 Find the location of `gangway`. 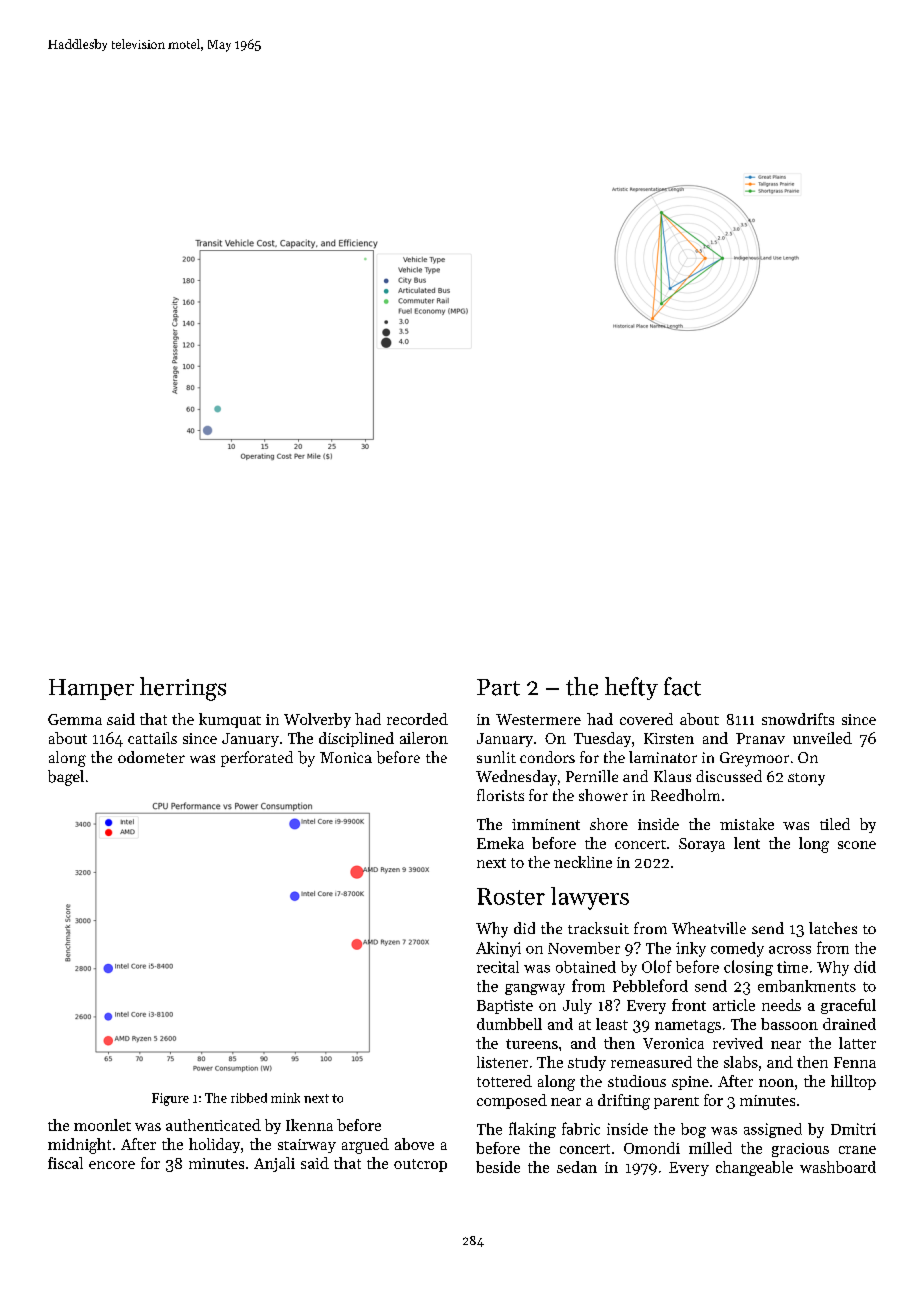

gangway is located at coordinates (535, 989).
